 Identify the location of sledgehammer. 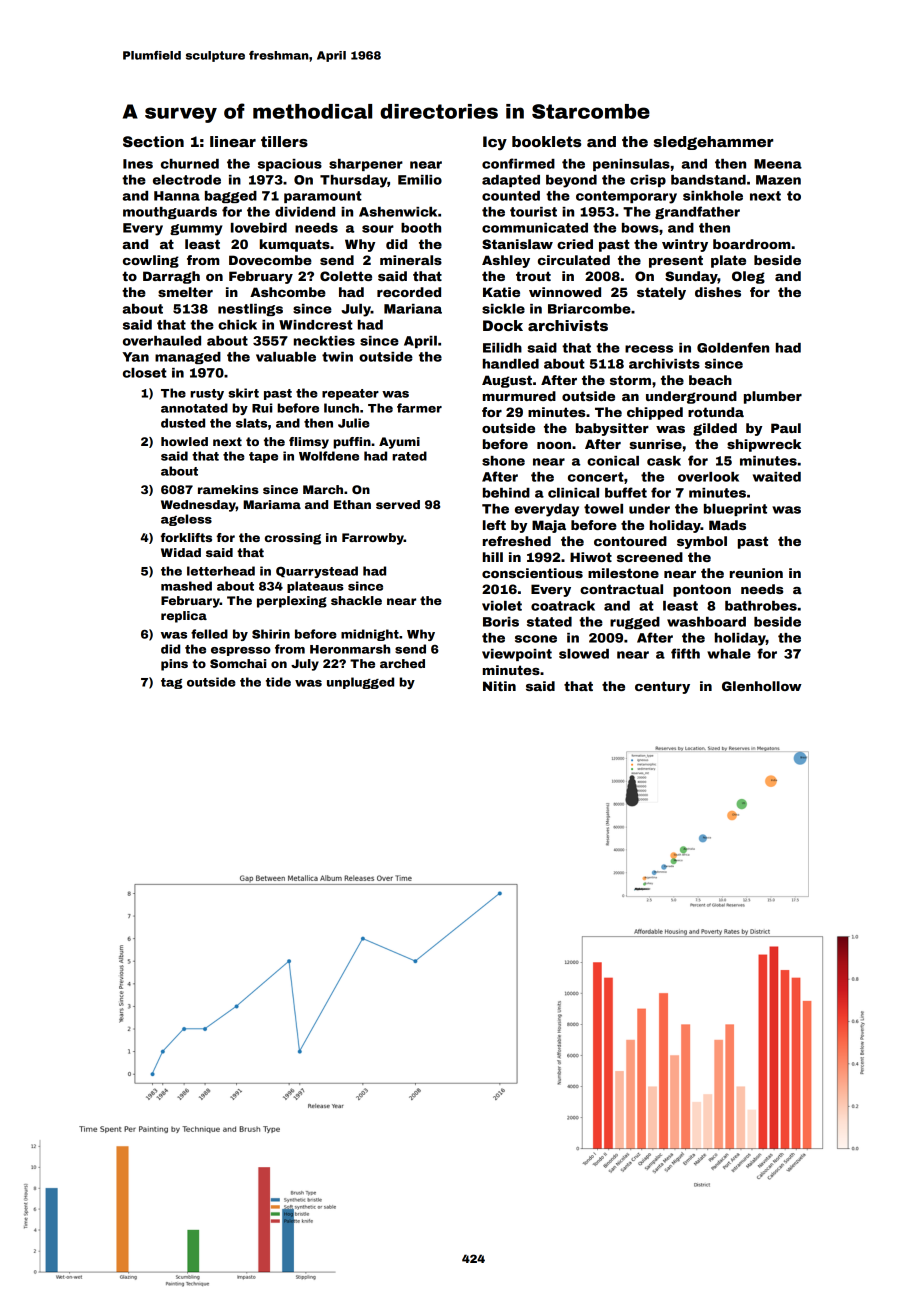
(713, 143).
